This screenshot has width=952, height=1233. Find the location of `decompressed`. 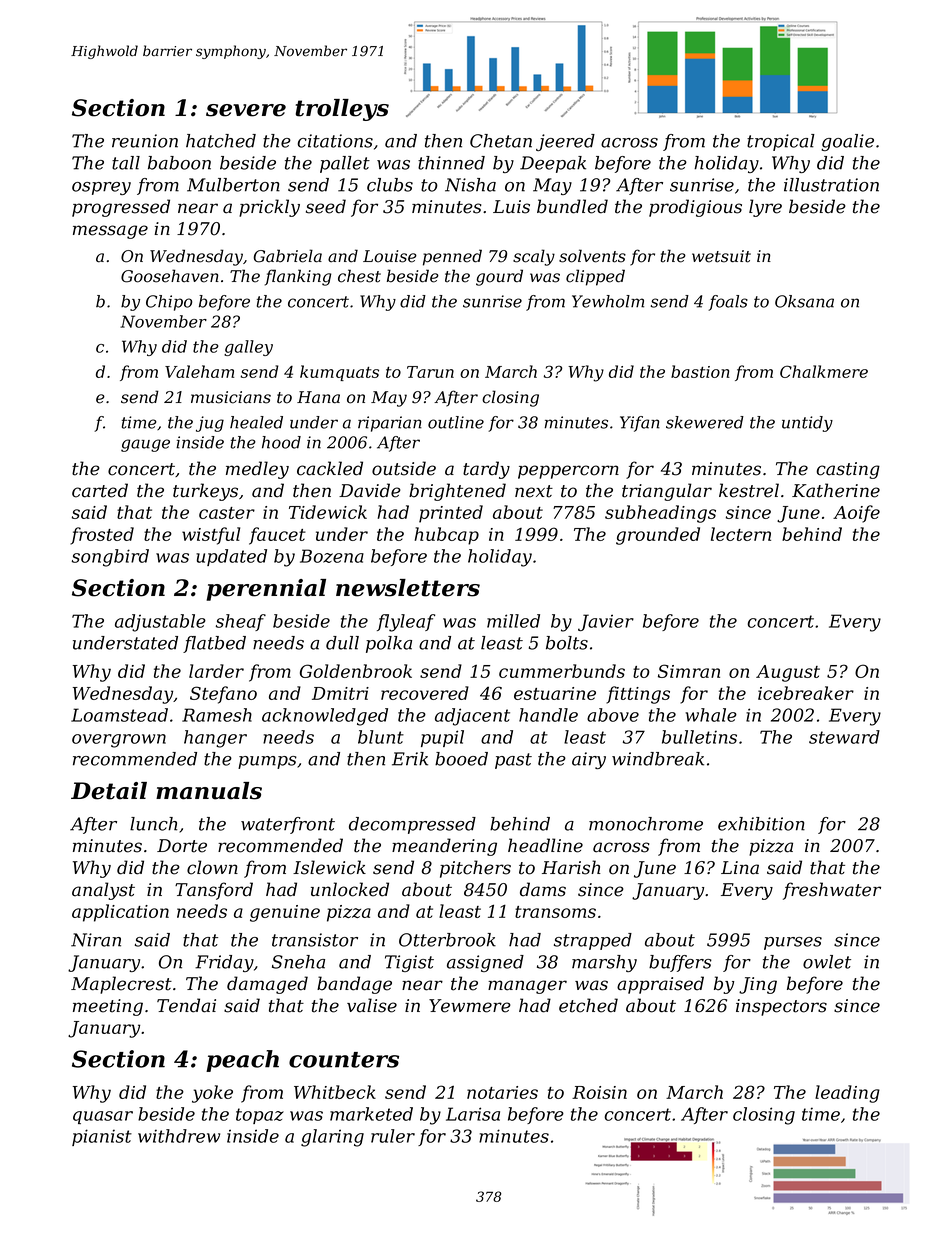

decompressed is located at coordinates (412, 825).
